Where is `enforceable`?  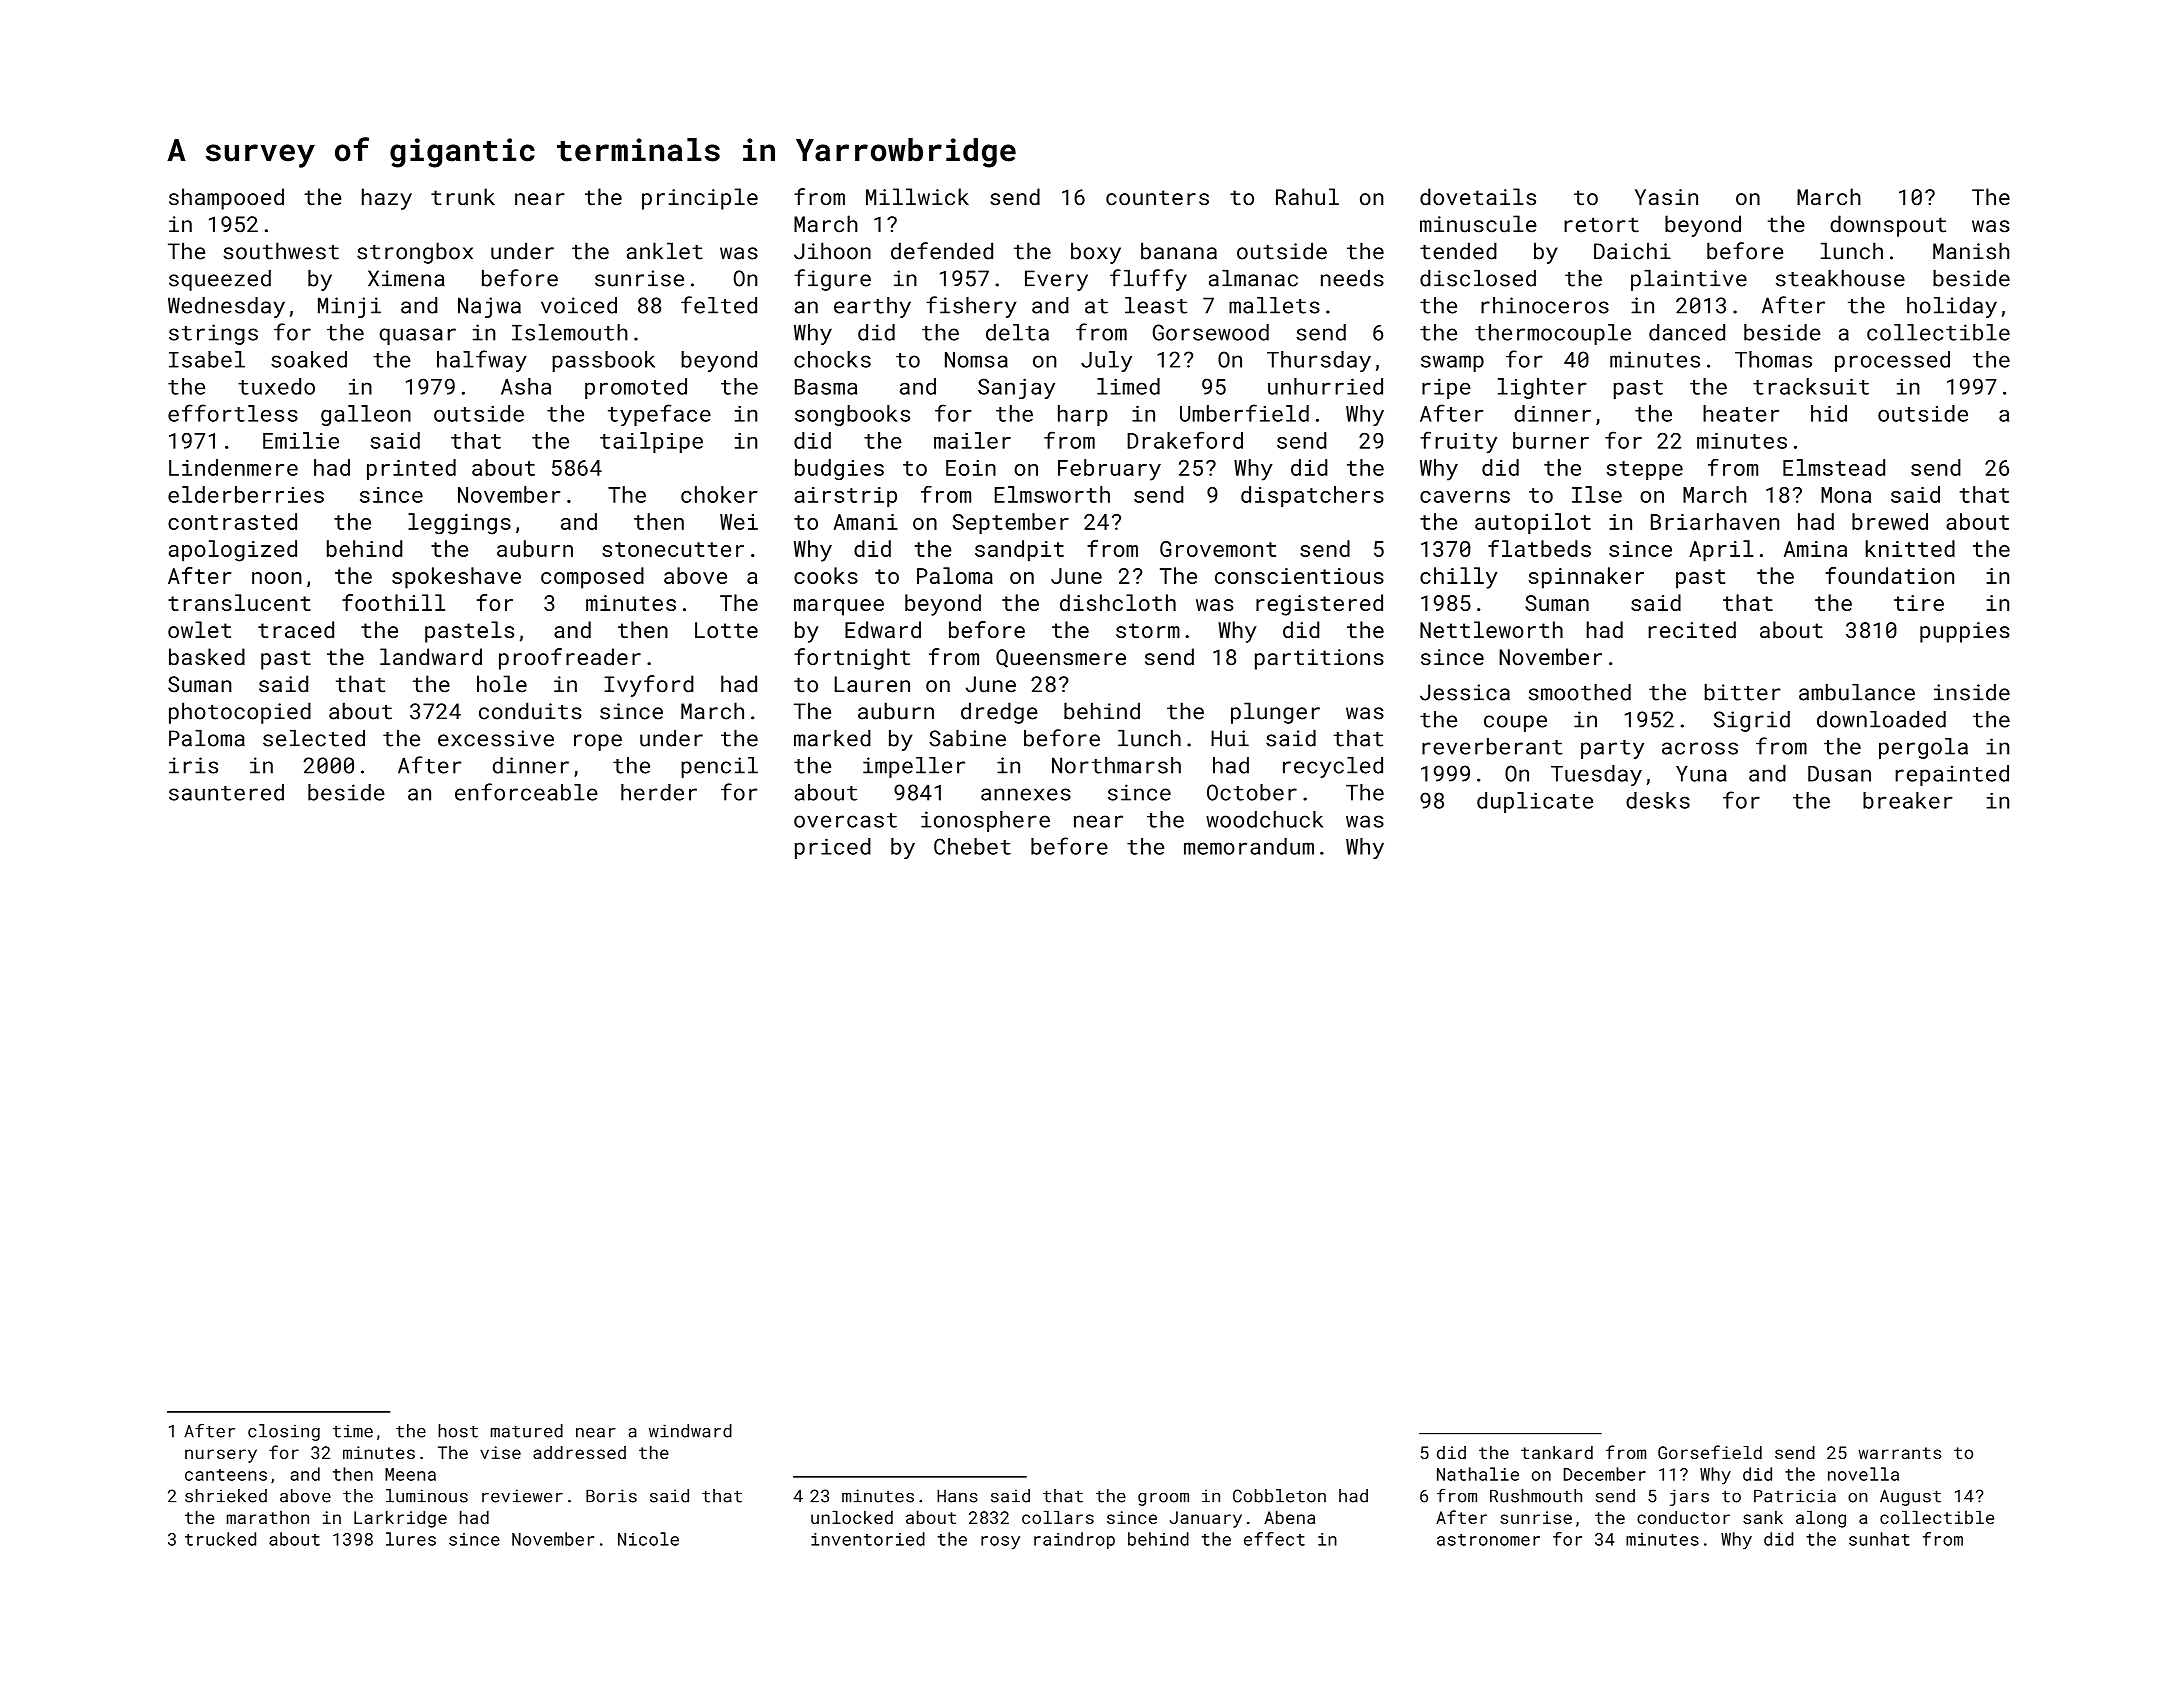 enforceable is located at coordinates (526, 792).
